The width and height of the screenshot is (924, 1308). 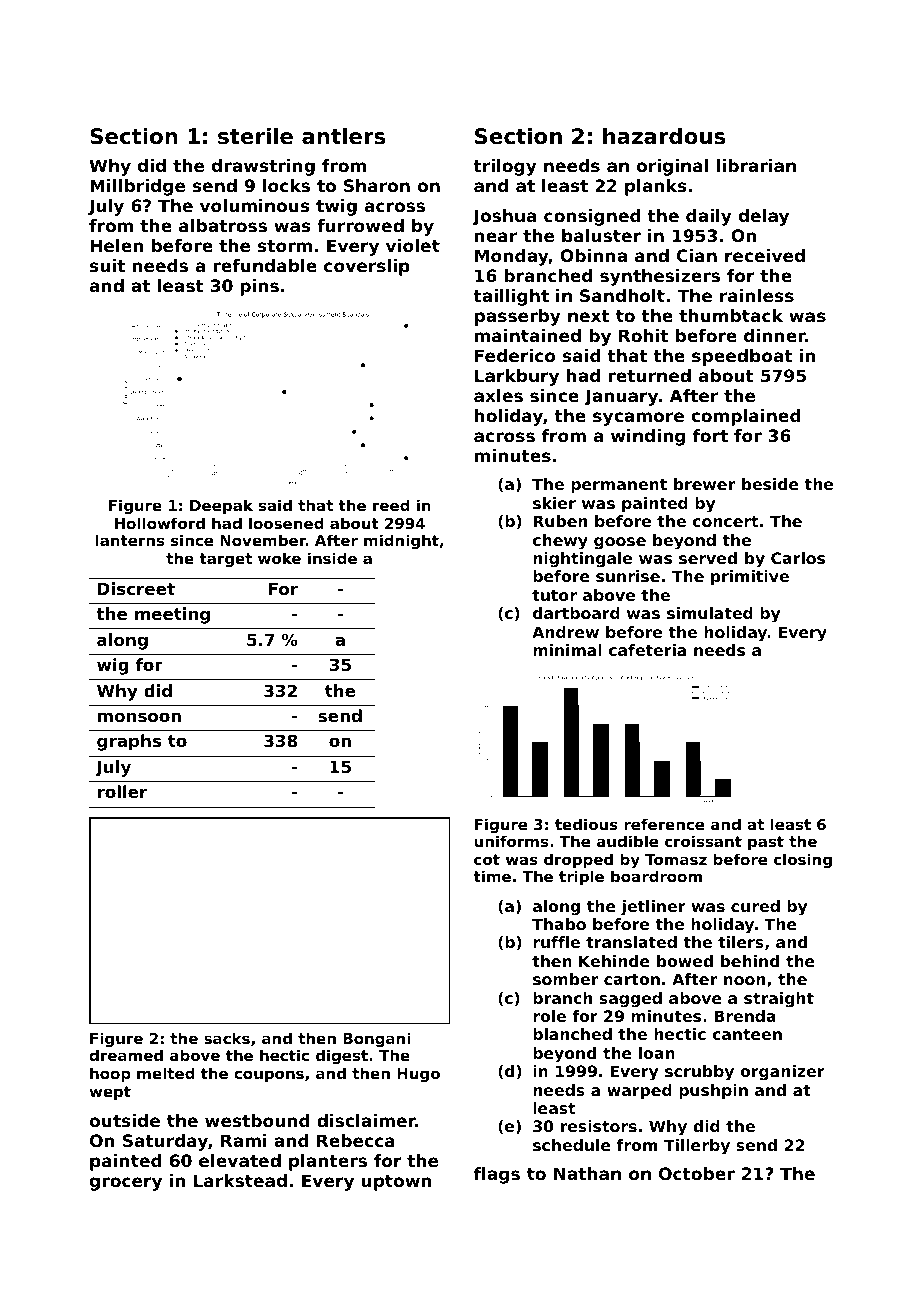 I want to click on grocery, so click(x=126, y=1184).
